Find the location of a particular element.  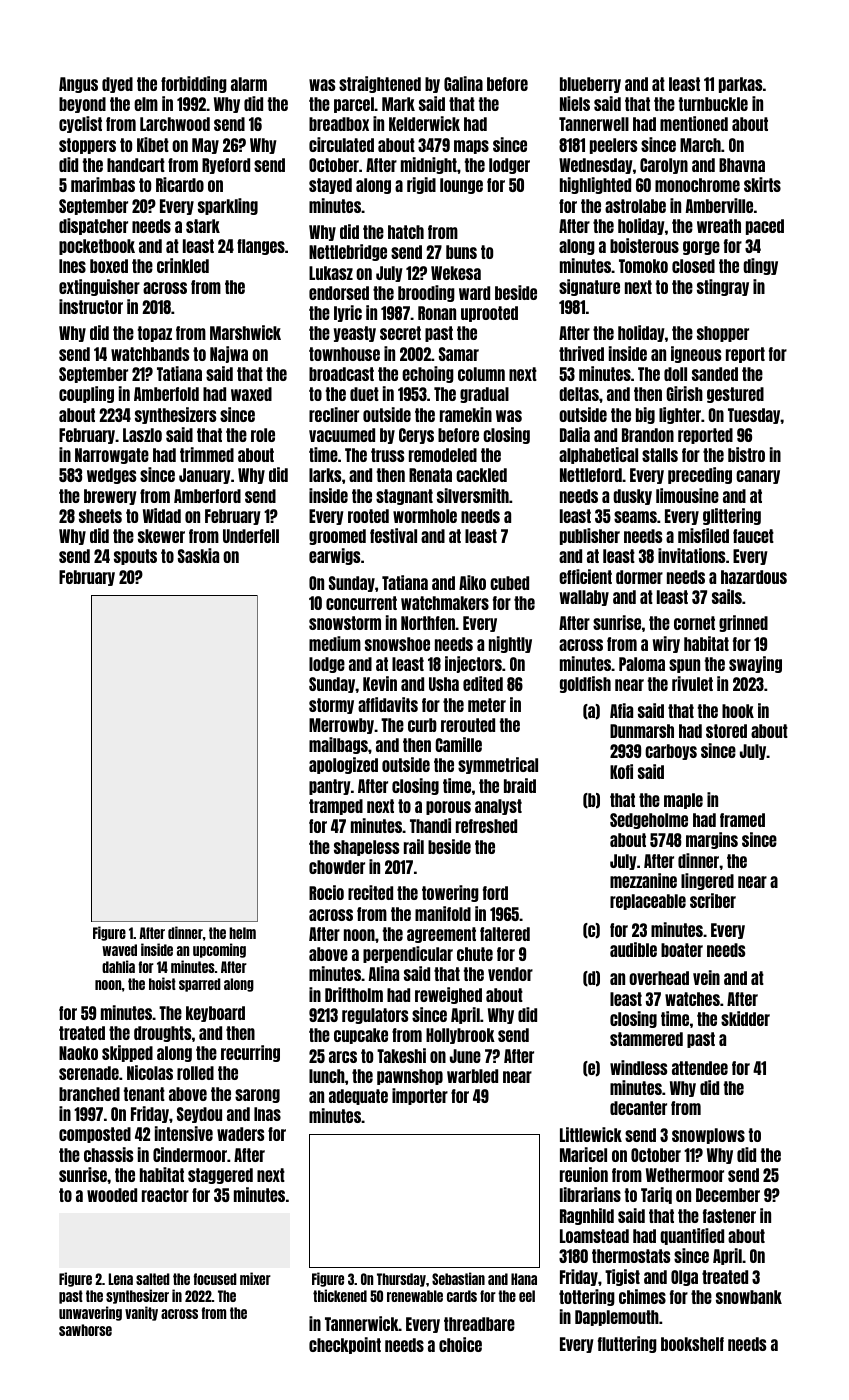

coupling is located at coordinates (86, 394).
